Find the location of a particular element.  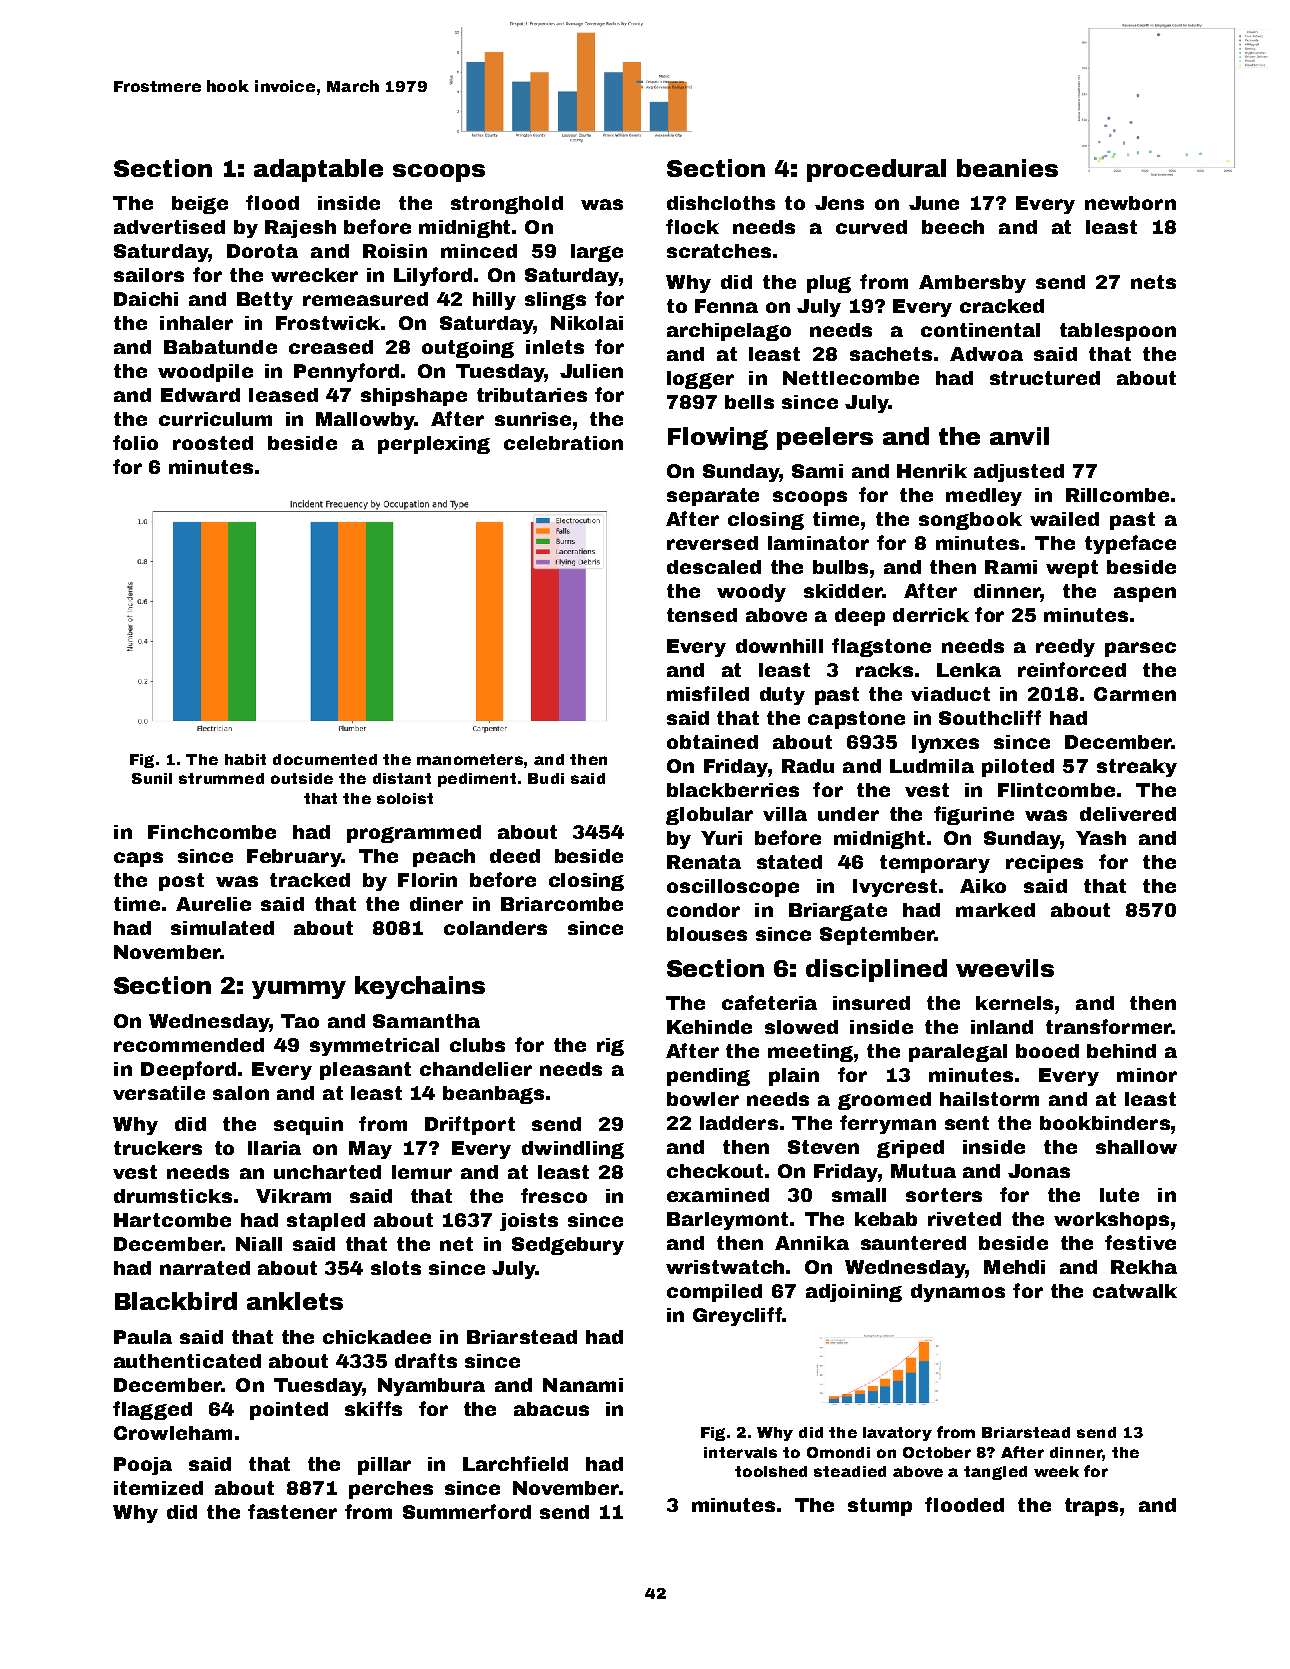

beige is located at coordinates (200, 205).
